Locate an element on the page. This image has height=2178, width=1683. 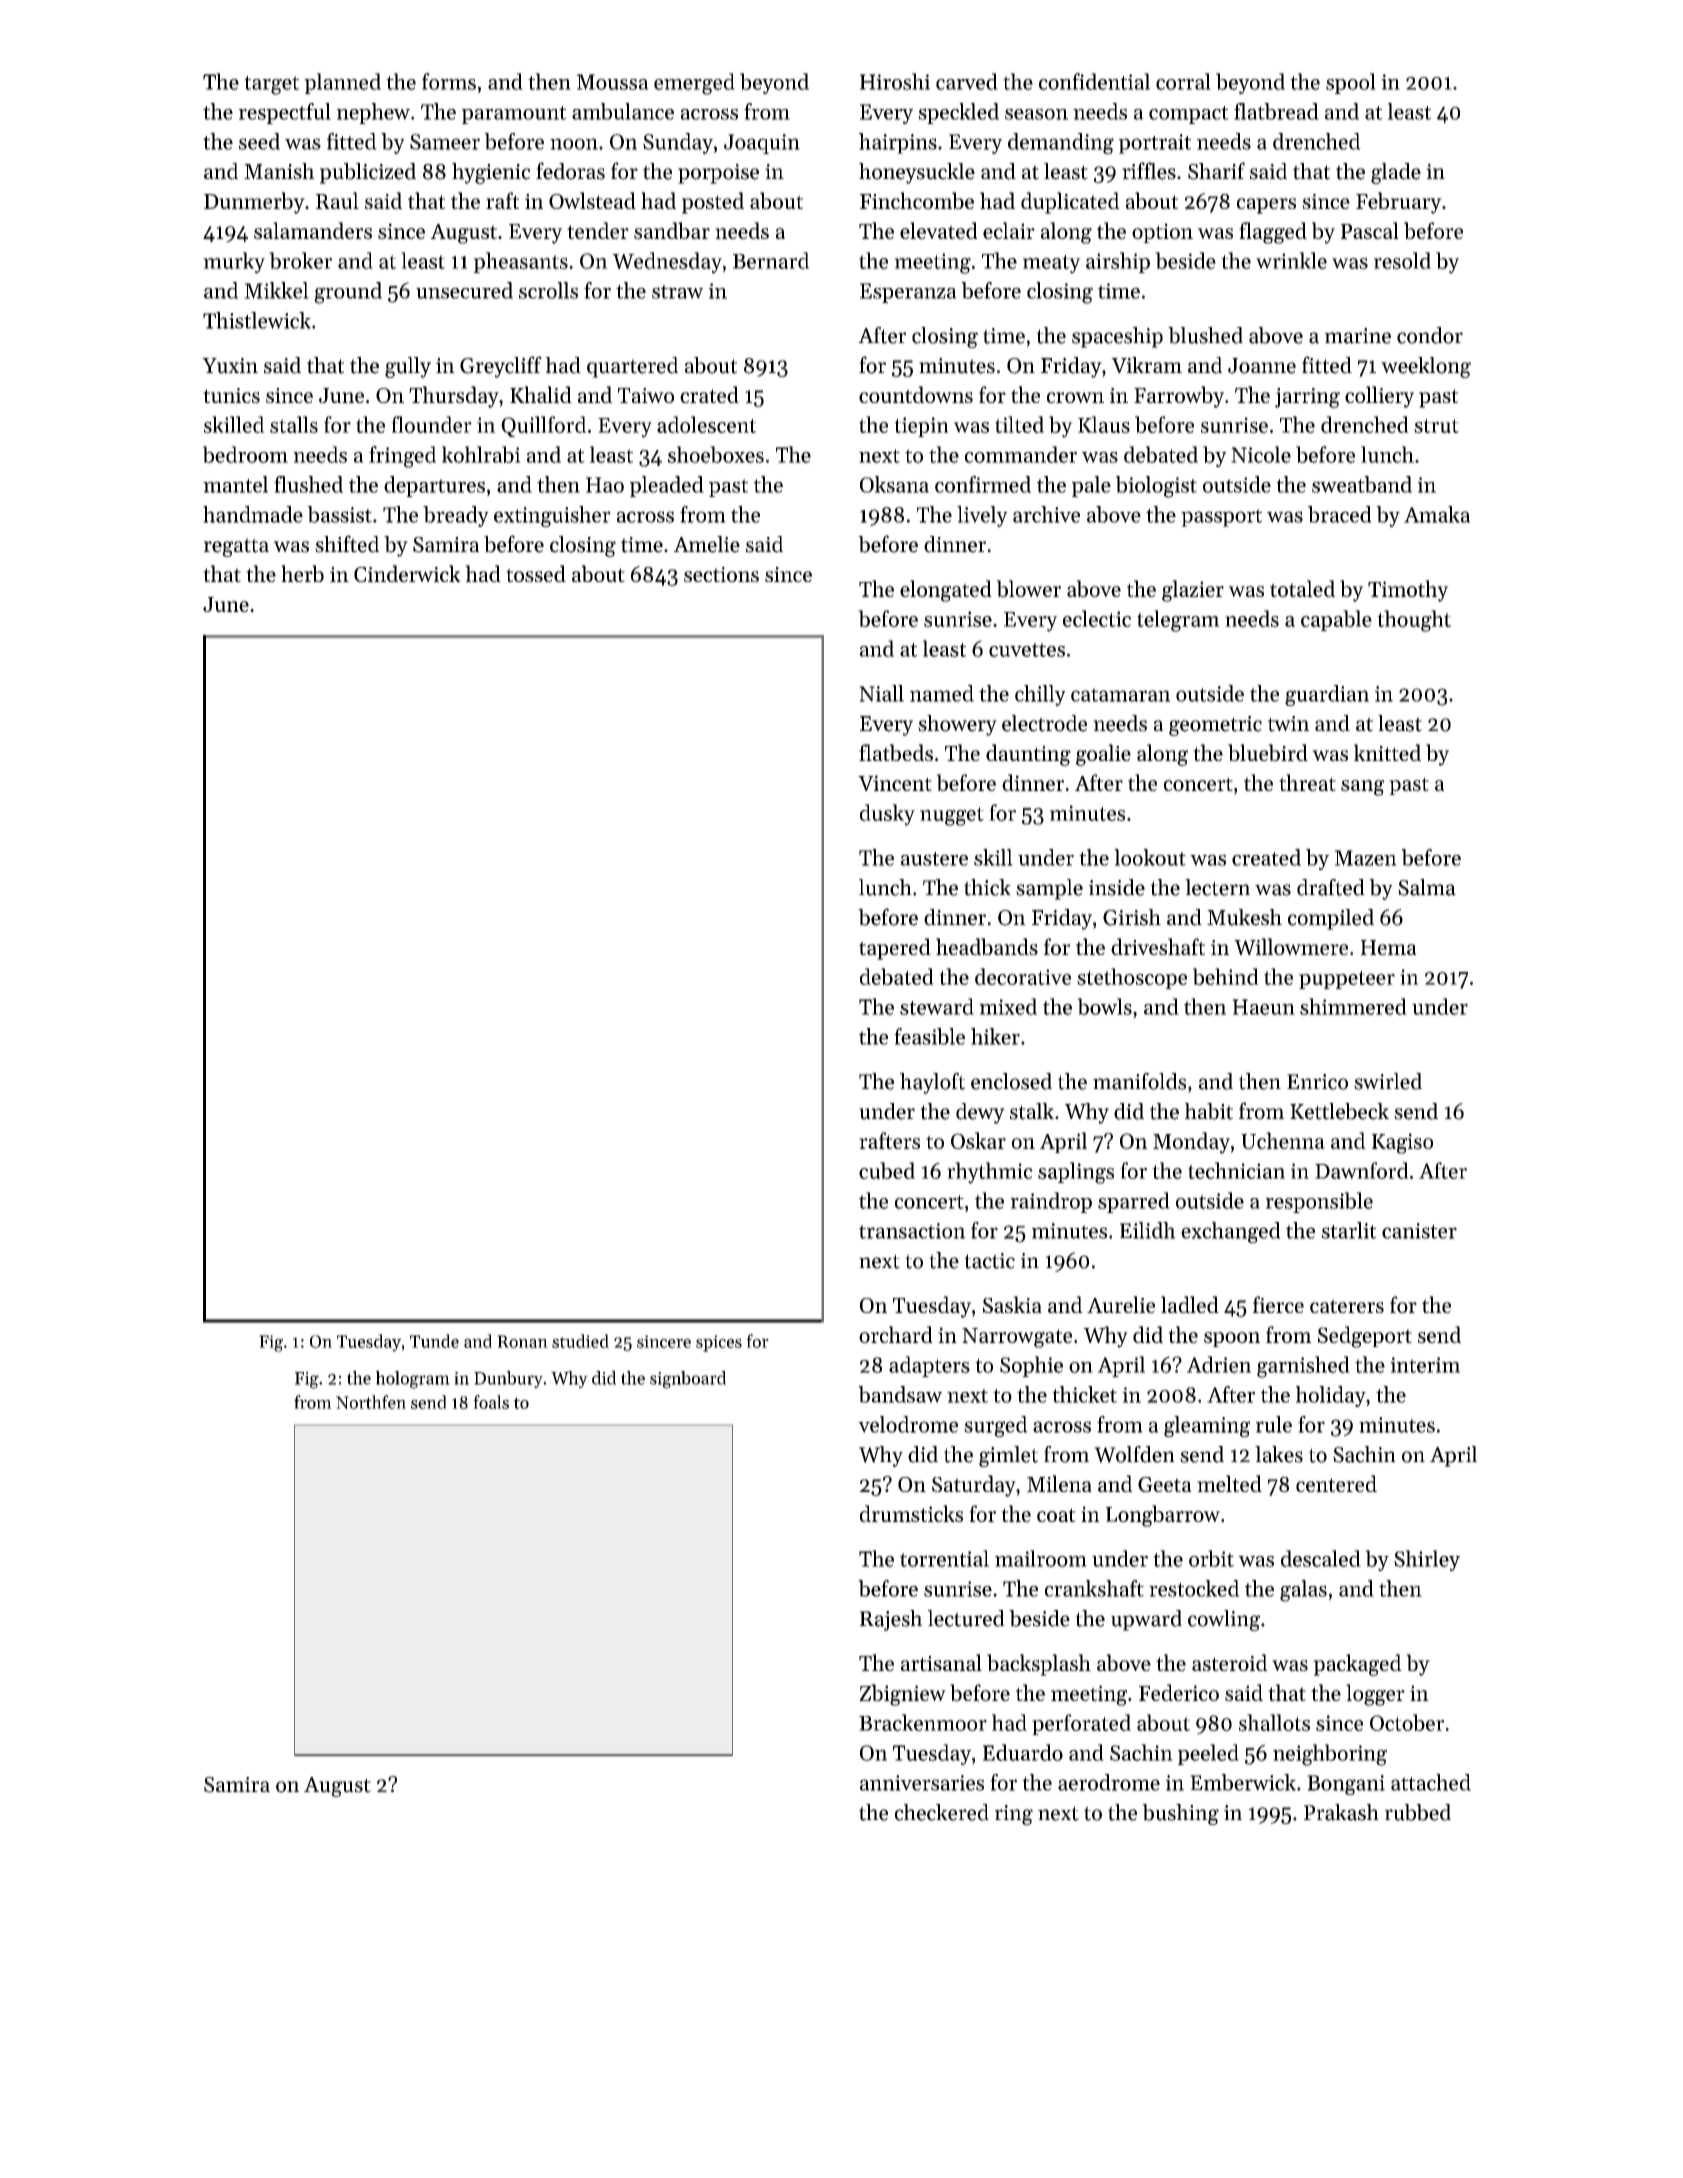
Tunde is located at coordinates (434, 1341).
